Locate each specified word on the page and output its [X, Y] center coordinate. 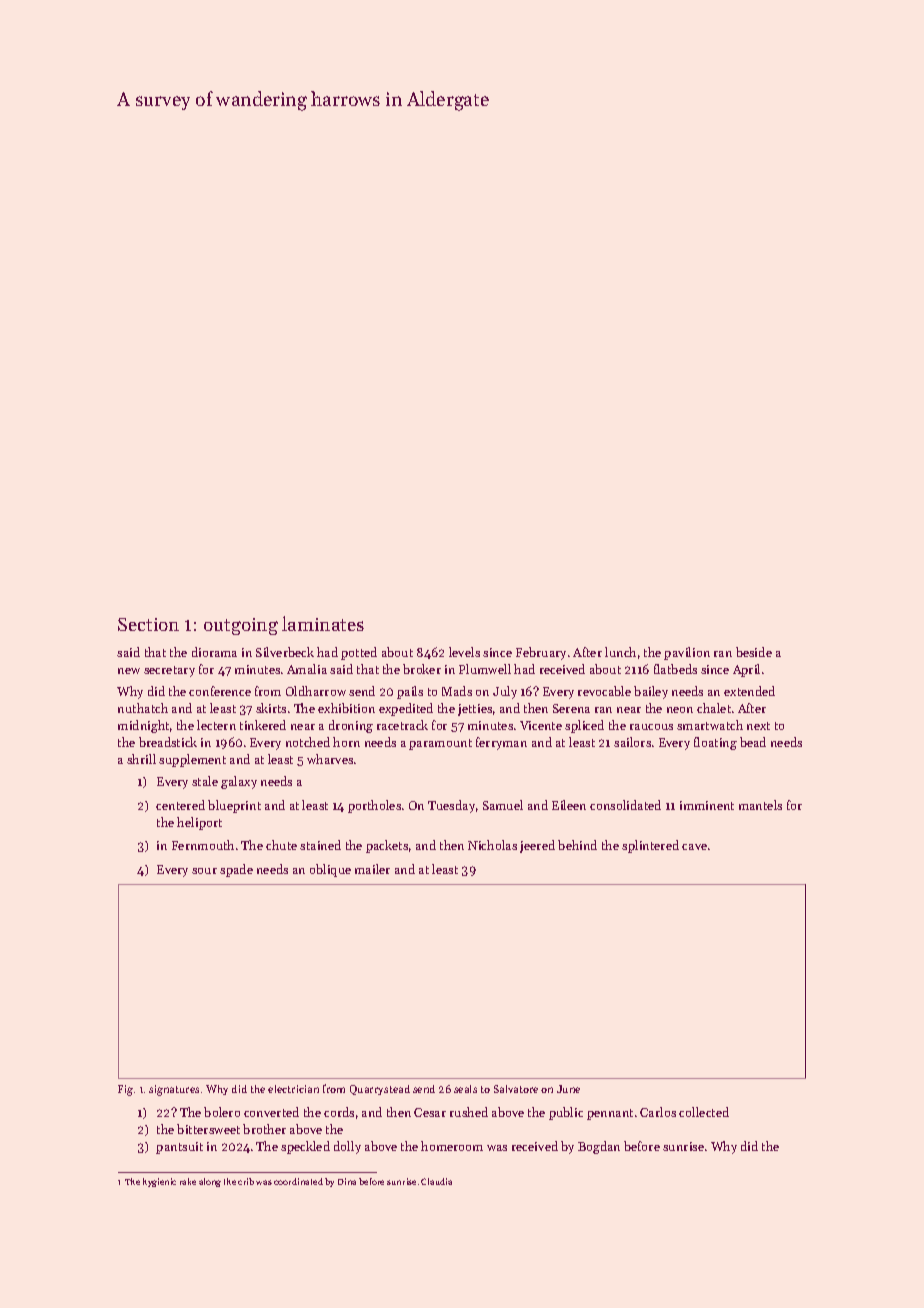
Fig [125, 1090]
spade [236, 870]
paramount [440, 744]
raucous [651, 727]
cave [694, 847]
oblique [330, 870]
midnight [143, 726]
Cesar [430, 1112]
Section [148, 624]
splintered [650, 846]
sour [204, 871]
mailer [372, 869]
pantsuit [179, 1148]
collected [704, 1112]
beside [754, 652]
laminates [323, 623]
